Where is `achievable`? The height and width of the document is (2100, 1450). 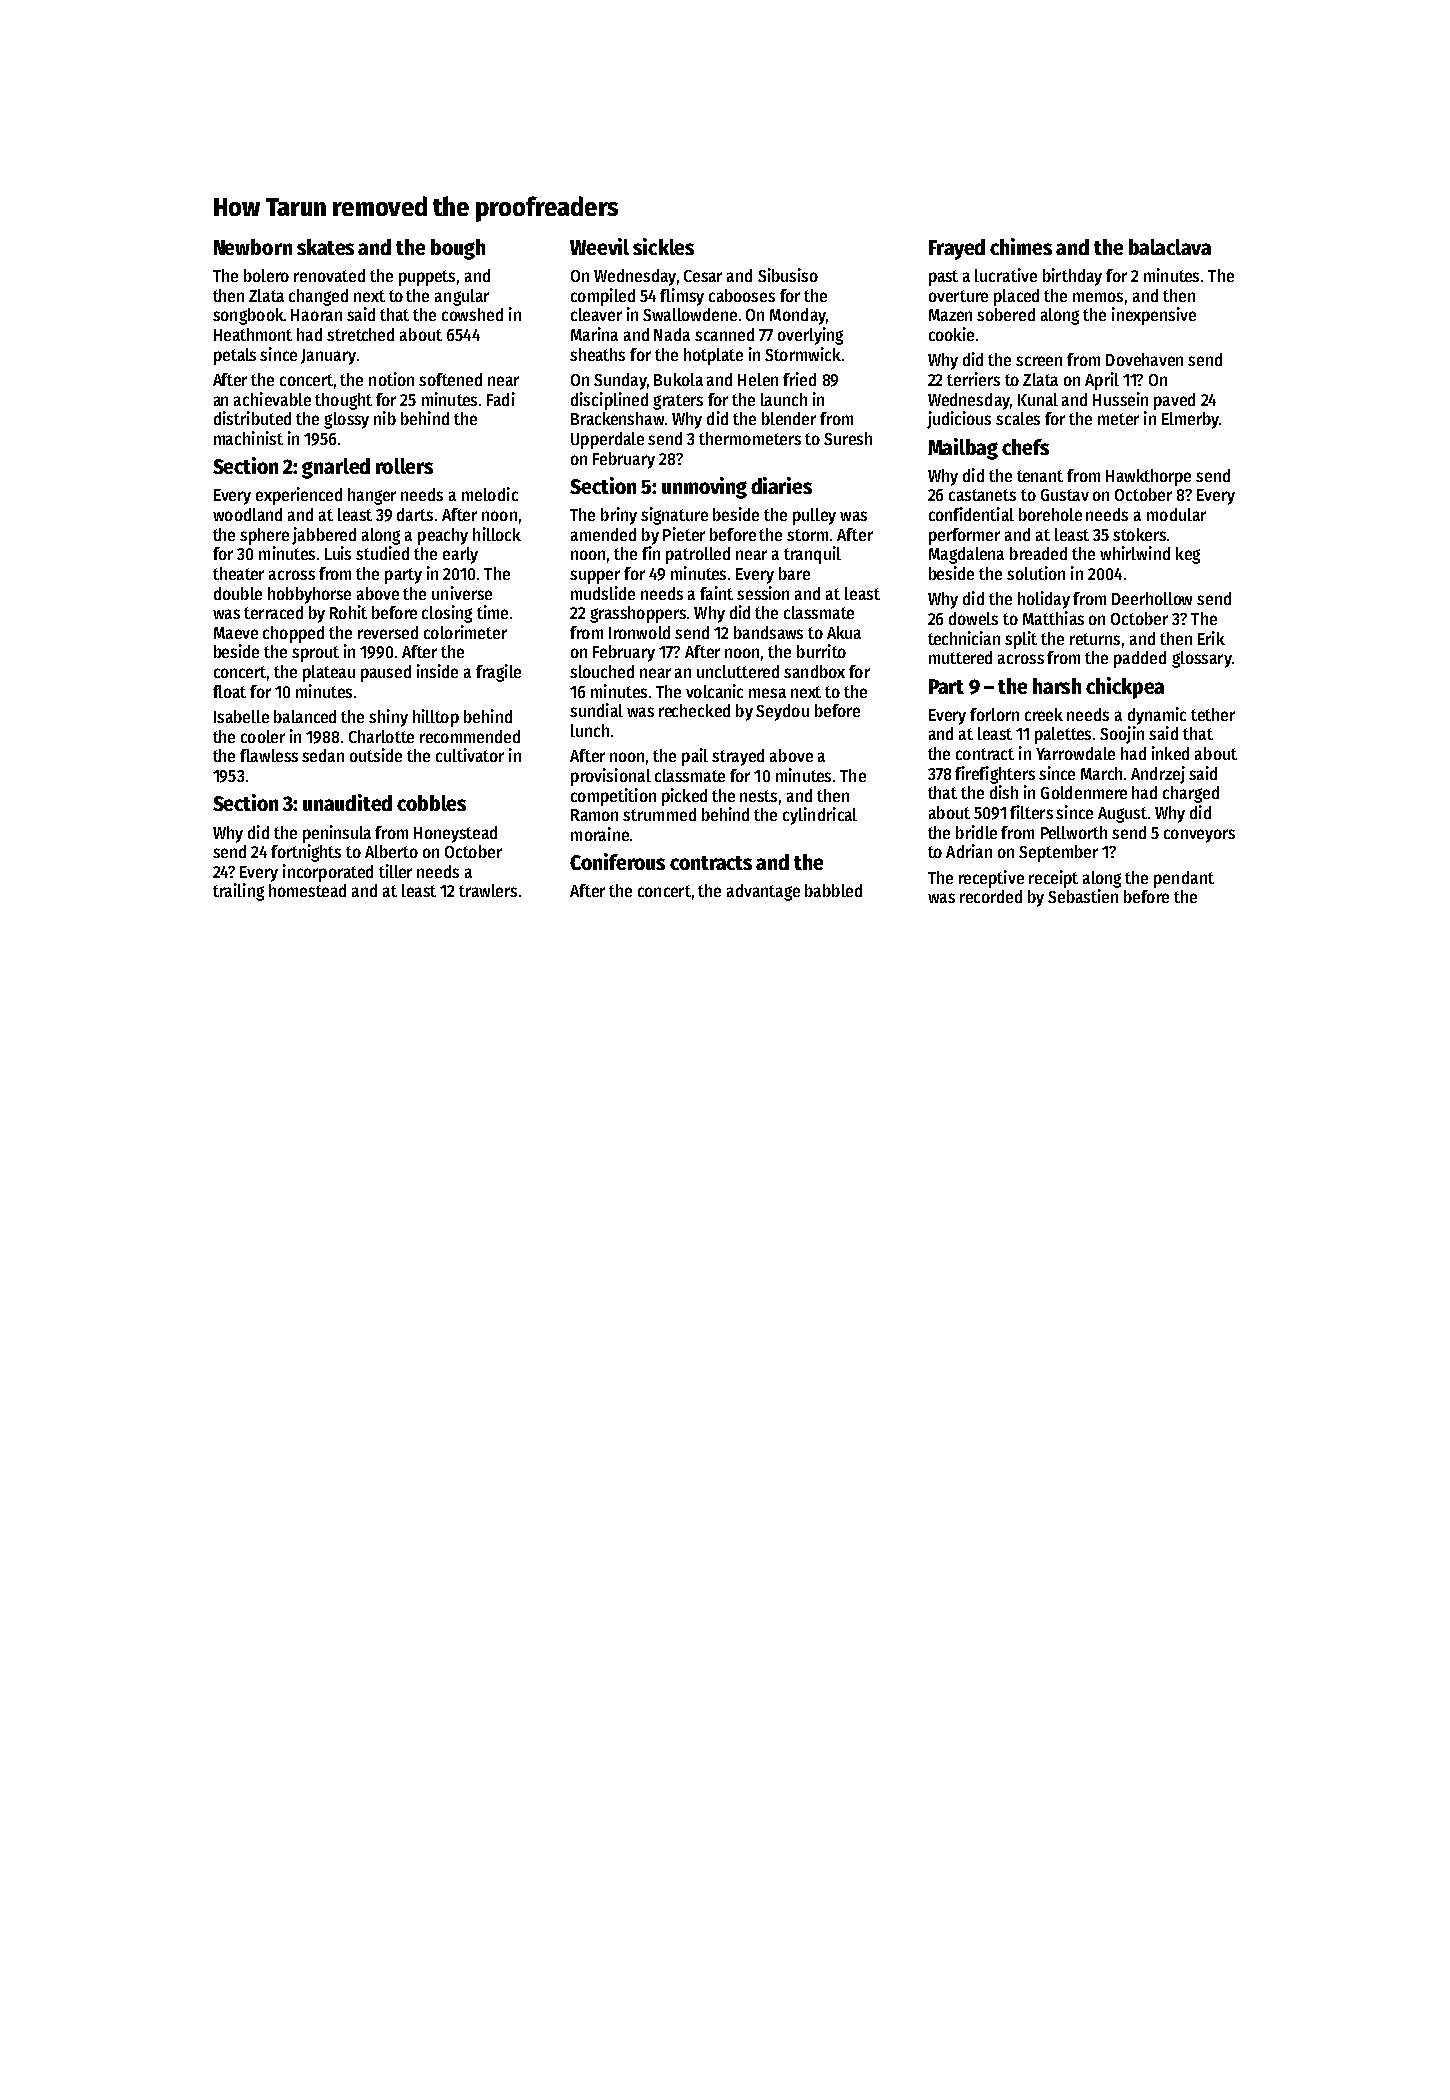
achievable is located at coordinates (272, 399).
